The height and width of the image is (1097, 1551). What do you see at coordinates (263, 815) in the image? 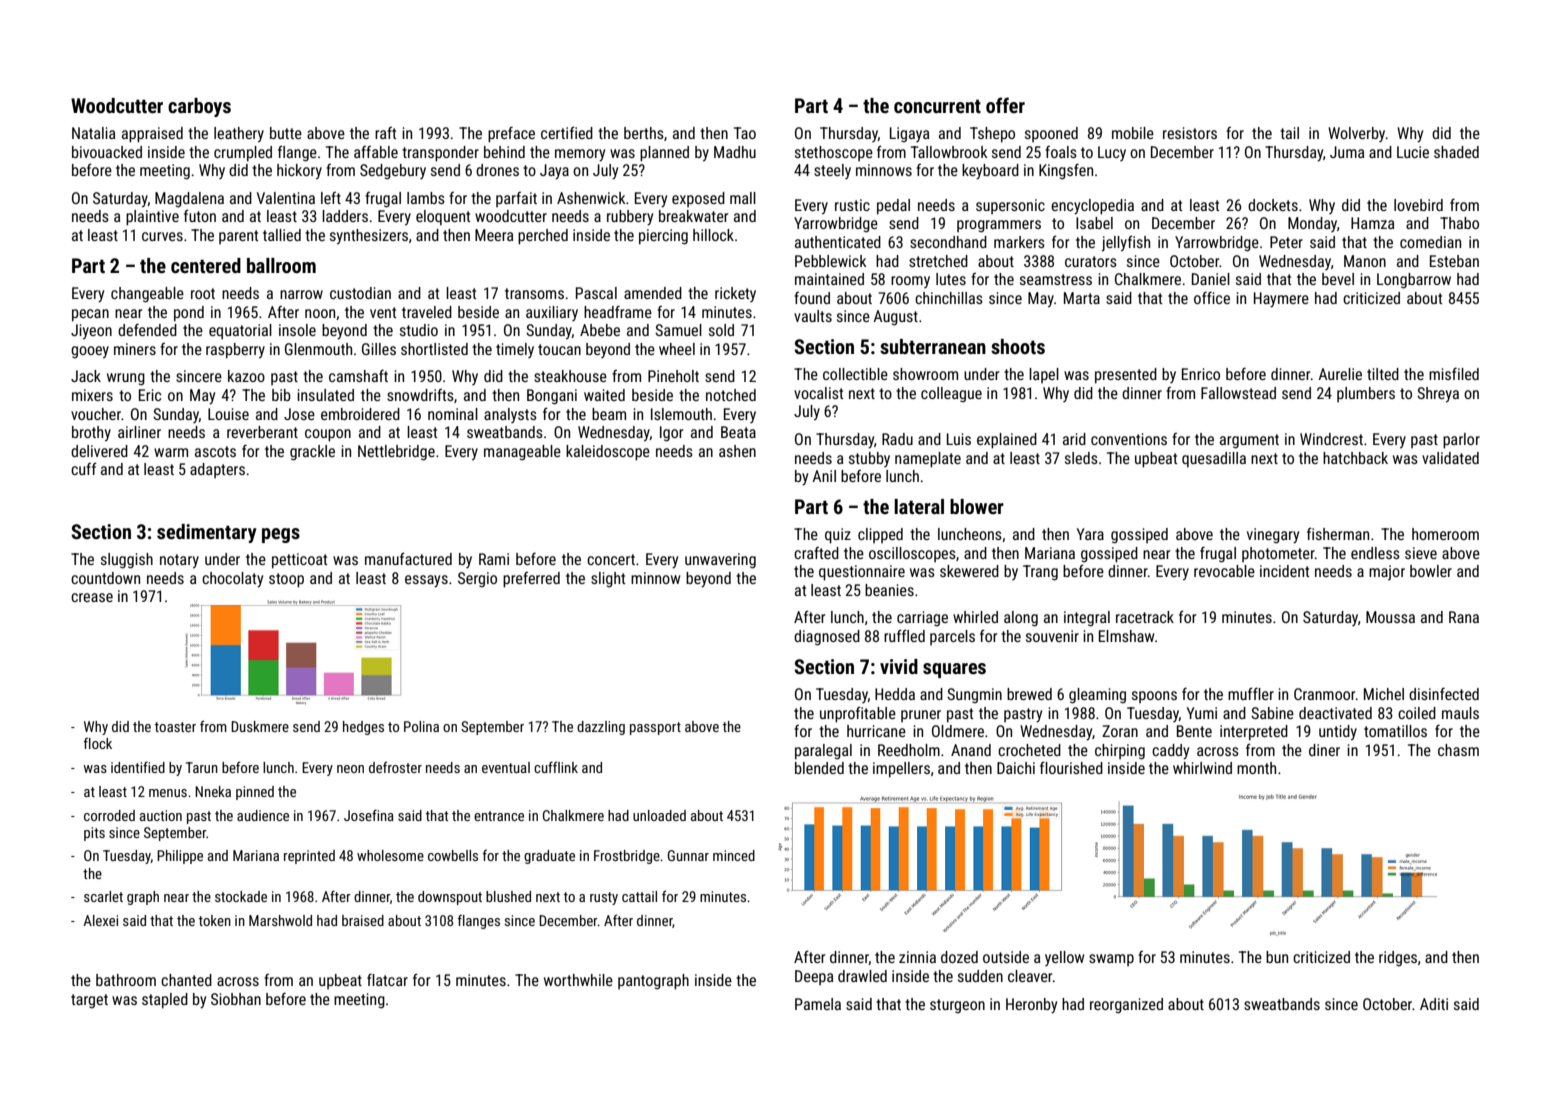
I see `audience` at bounding box center [263, 815].
